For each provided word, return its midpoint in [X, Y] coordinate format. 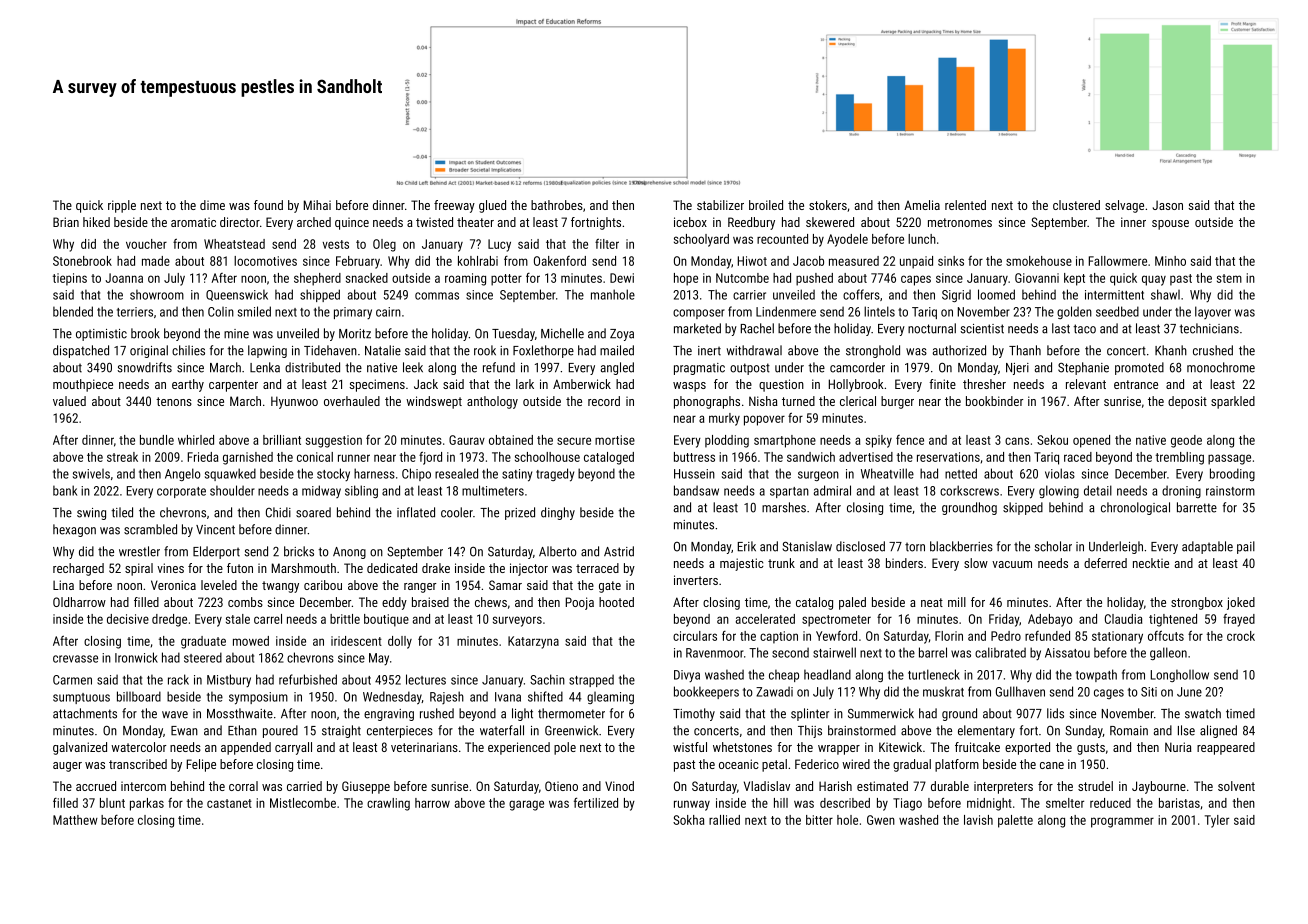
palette [1015, 821]
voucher [146, 244]
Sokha [688, 820]
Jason [1168, 205]
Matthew [75, 820]
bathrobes [557, 205]
